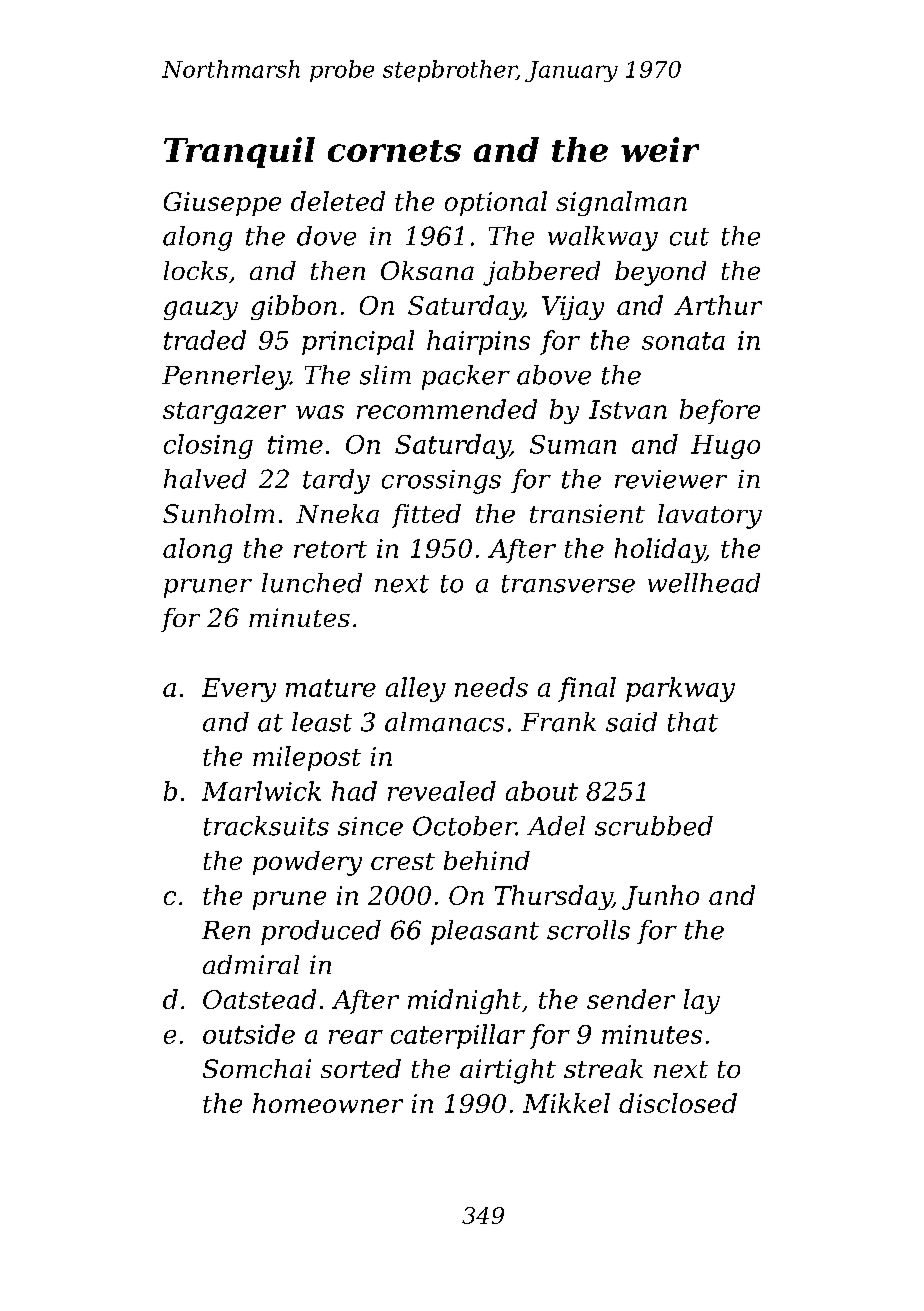 The width and height of the screenshot is (924, 1311). Describe the element at coordinates (447, 409) in the screenshot. I see `recommended` at that location.
